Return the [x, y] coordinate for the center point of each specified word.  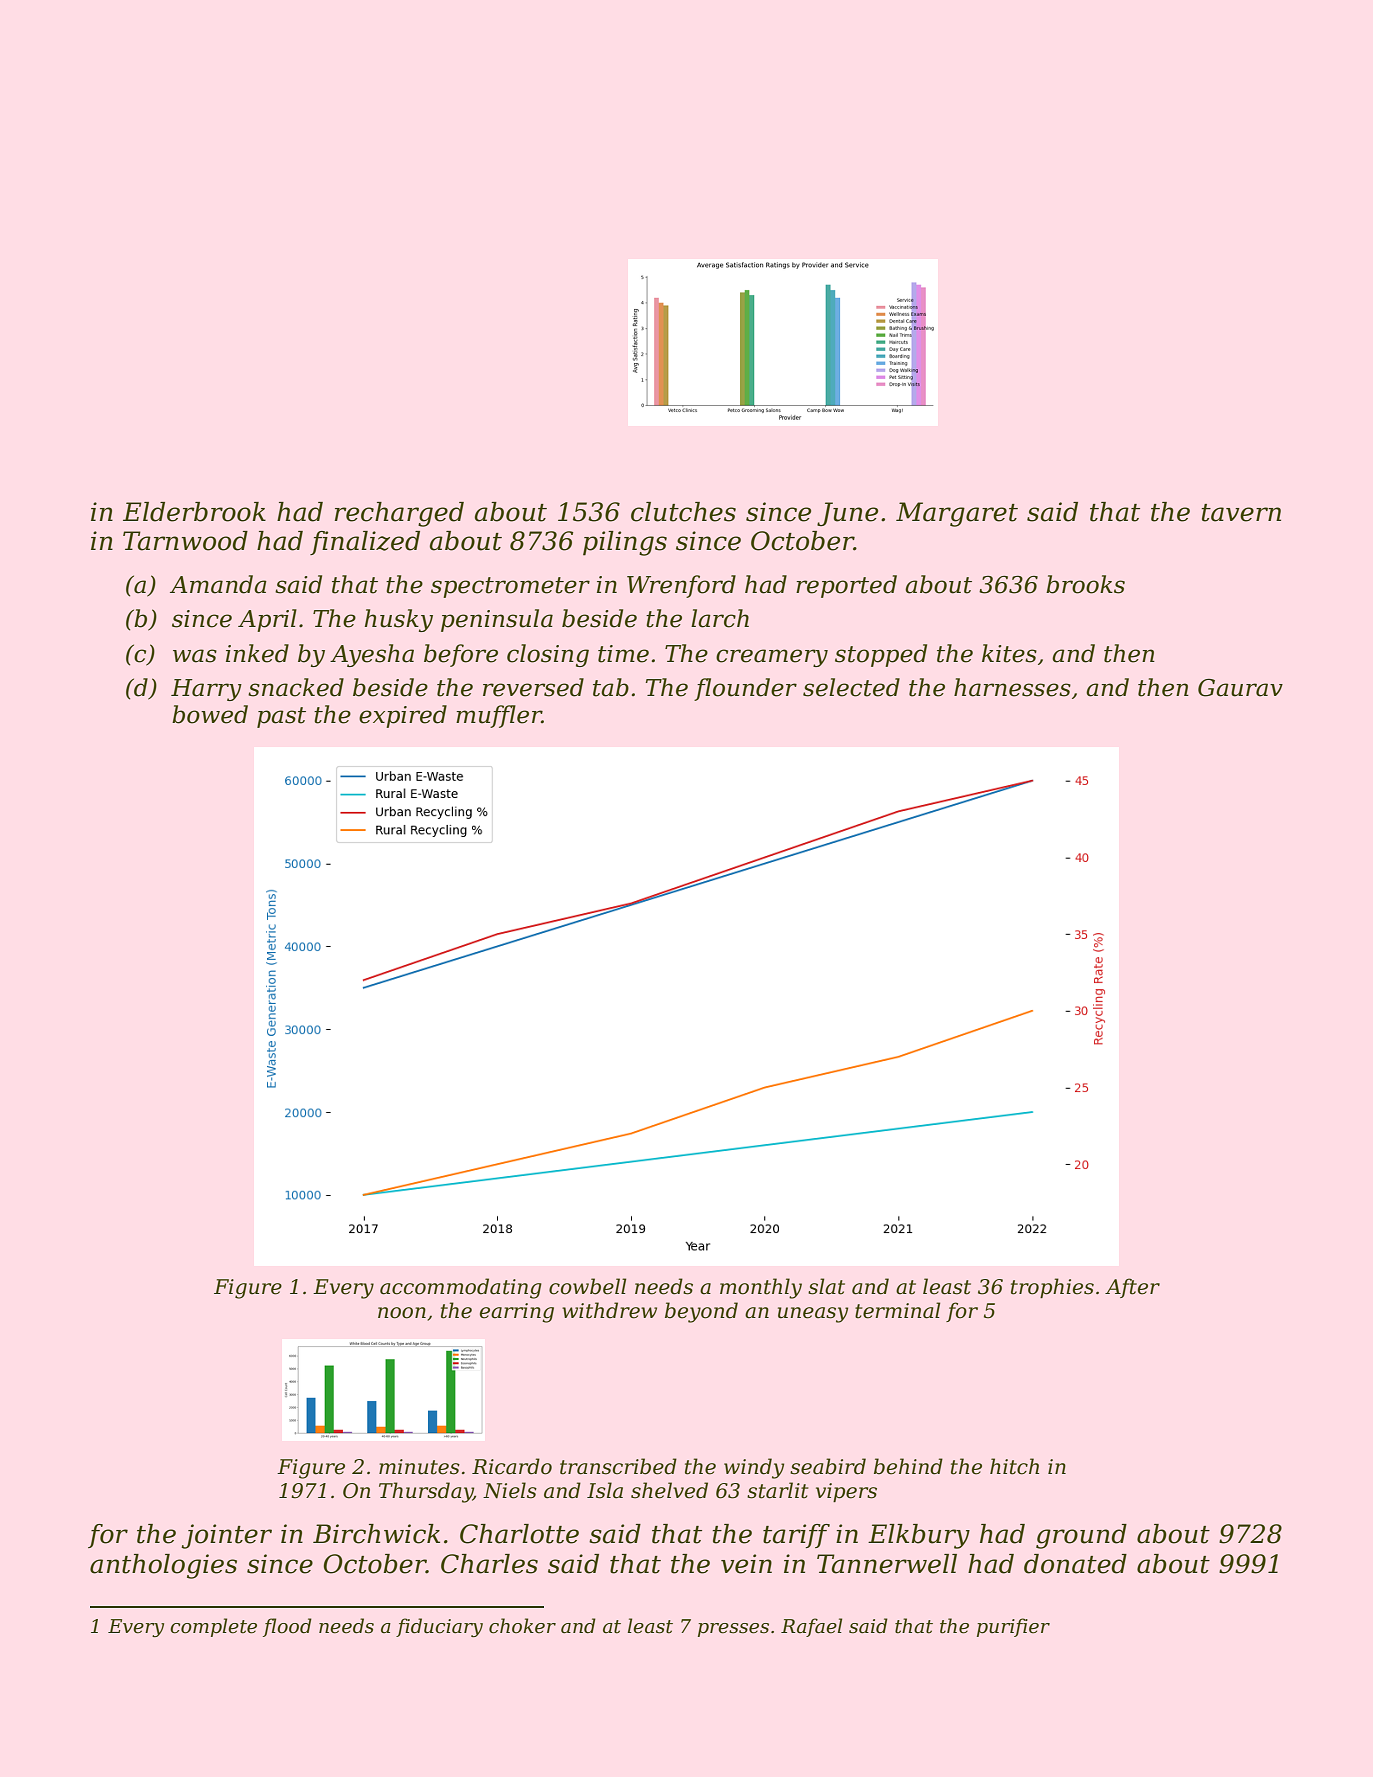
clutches [683, 512]
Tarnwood [185, 541]
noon [402, 1313]
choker [522, 1626]
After [1132, 1288]
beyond [701, 1312]
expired [403, 716]
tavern [1241, 513]
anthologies [163, 1566]
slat [826, 1286]
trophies [1052, 1288]
